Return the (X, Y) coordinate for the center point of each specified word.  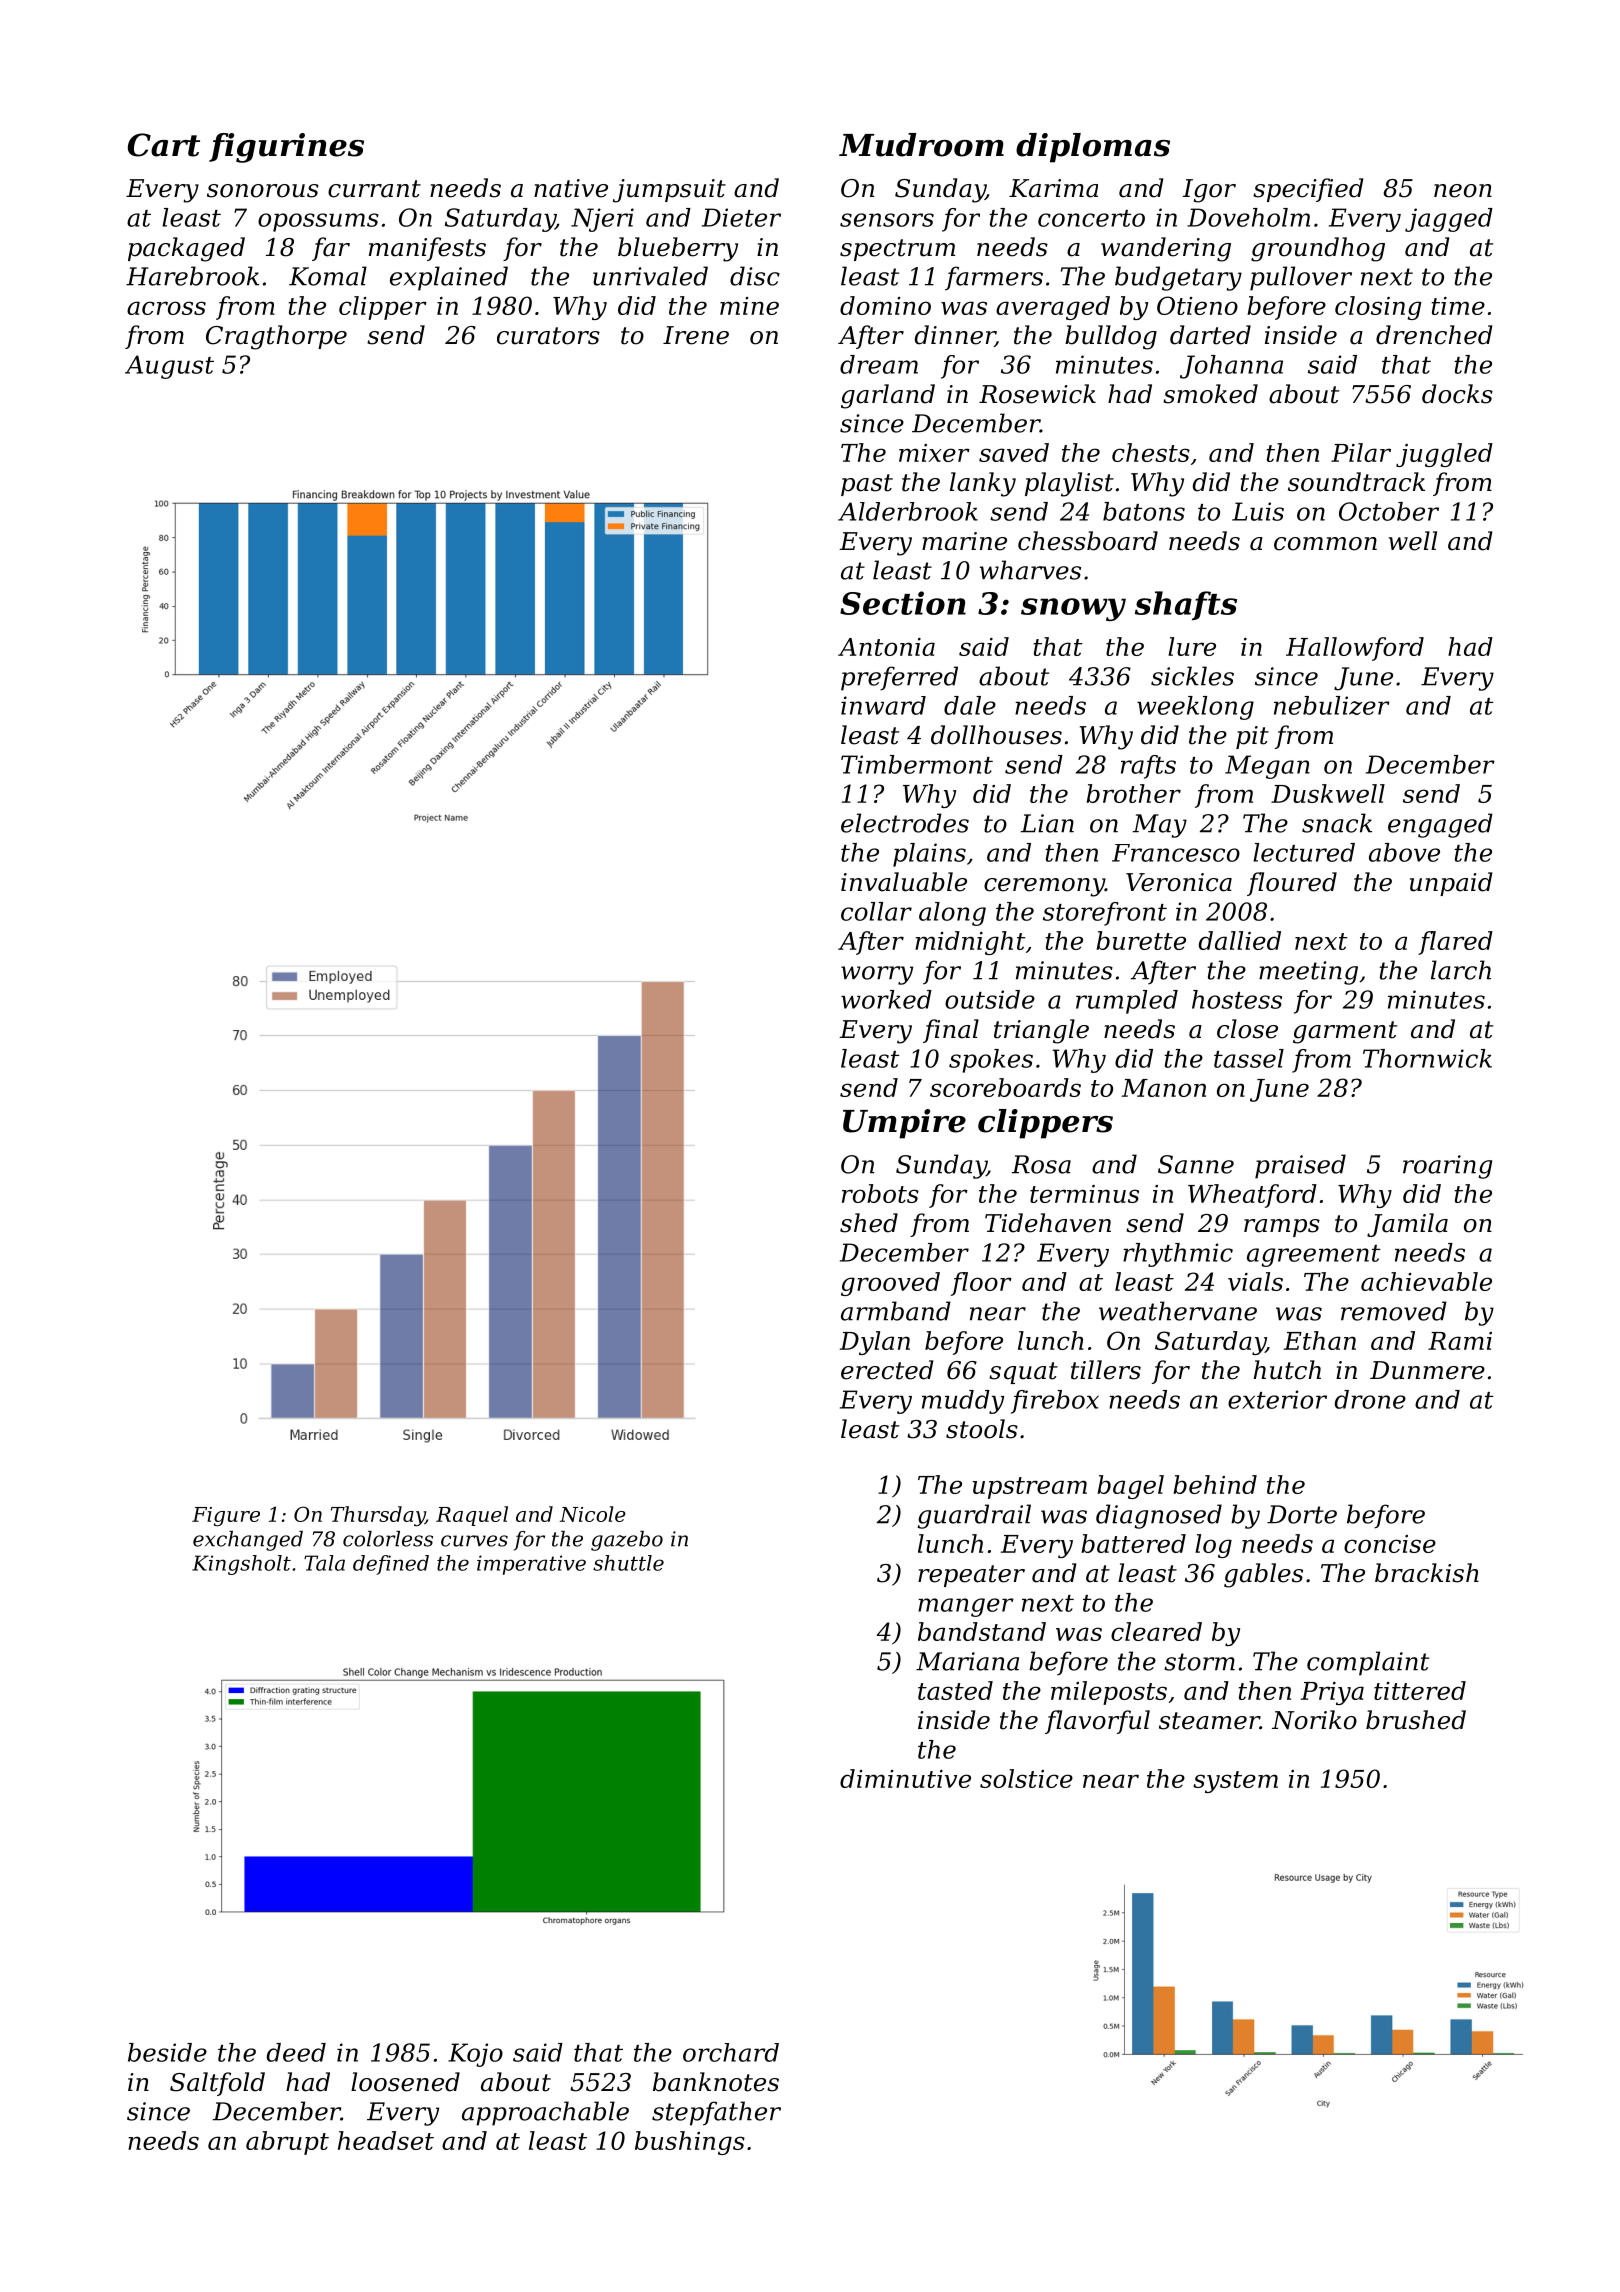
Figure (226, 1516)
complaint (1368, 1663)
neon (1463, 191)
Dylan (875, 1343)
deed (296, 2052)
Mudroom (921, 145)
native (571, 188)
